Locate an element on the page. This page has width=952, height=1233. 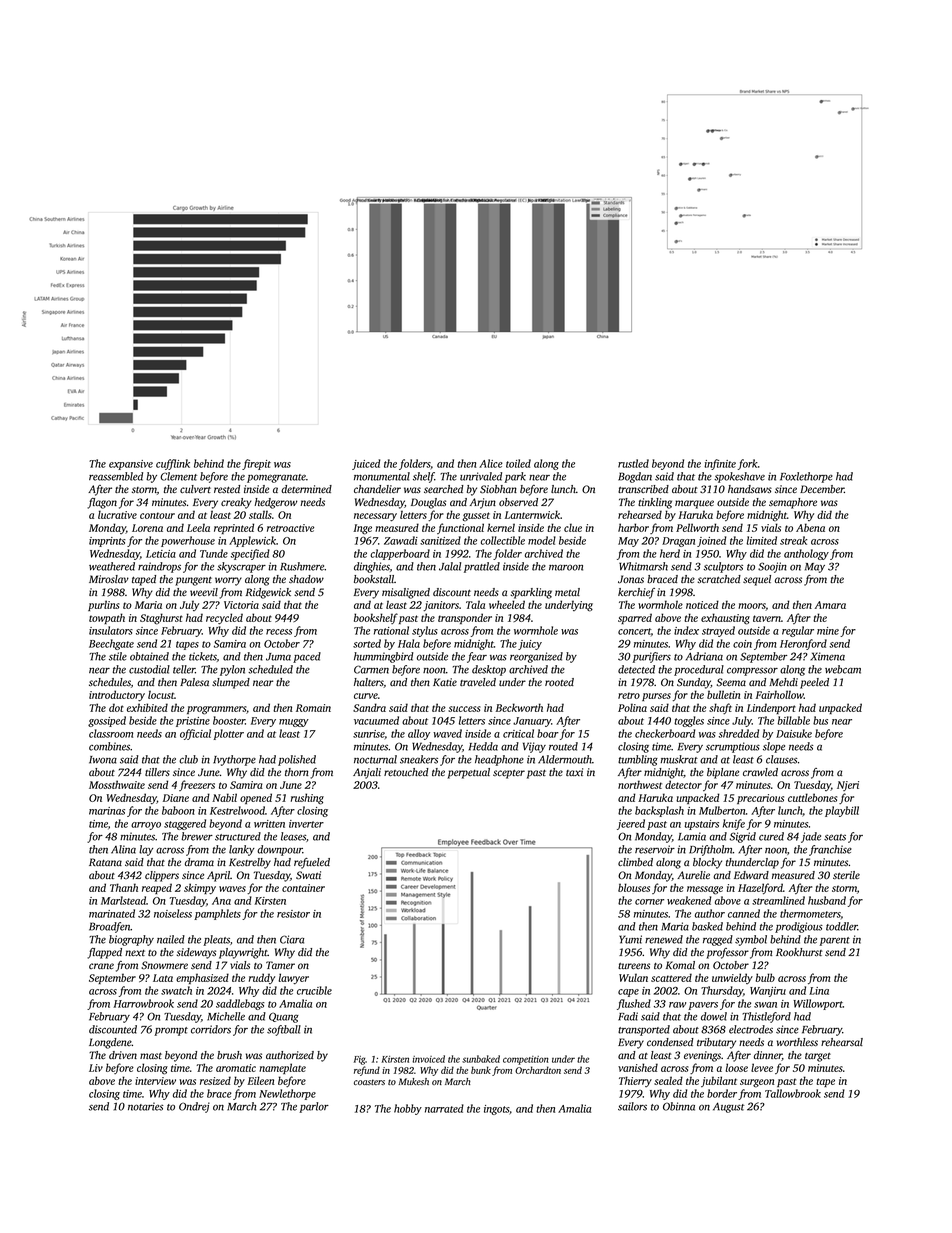
herd is located at coordinates (670, 553).
